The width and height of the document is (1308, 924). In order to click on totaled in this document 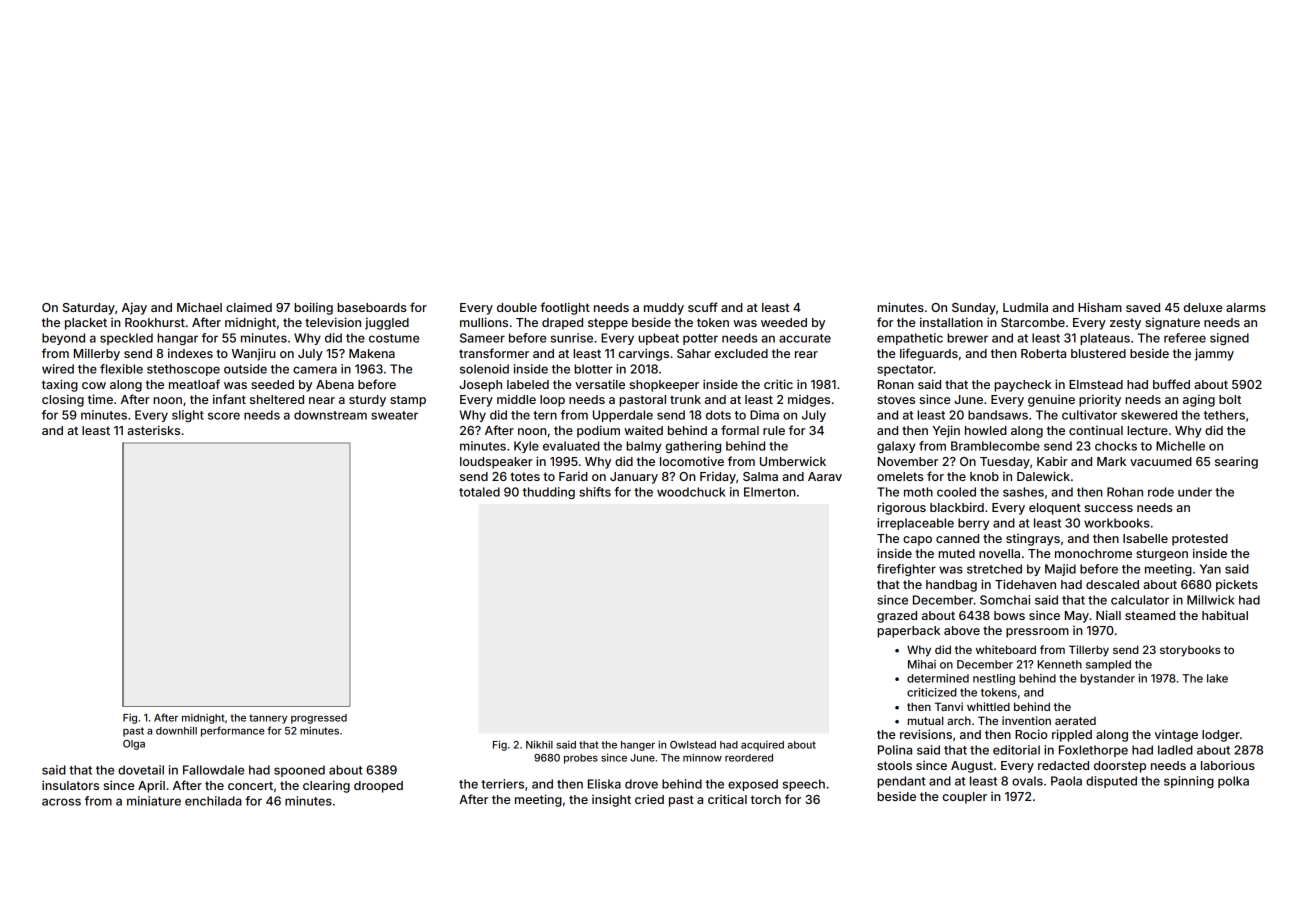, I will do `click(479, 492)`.
